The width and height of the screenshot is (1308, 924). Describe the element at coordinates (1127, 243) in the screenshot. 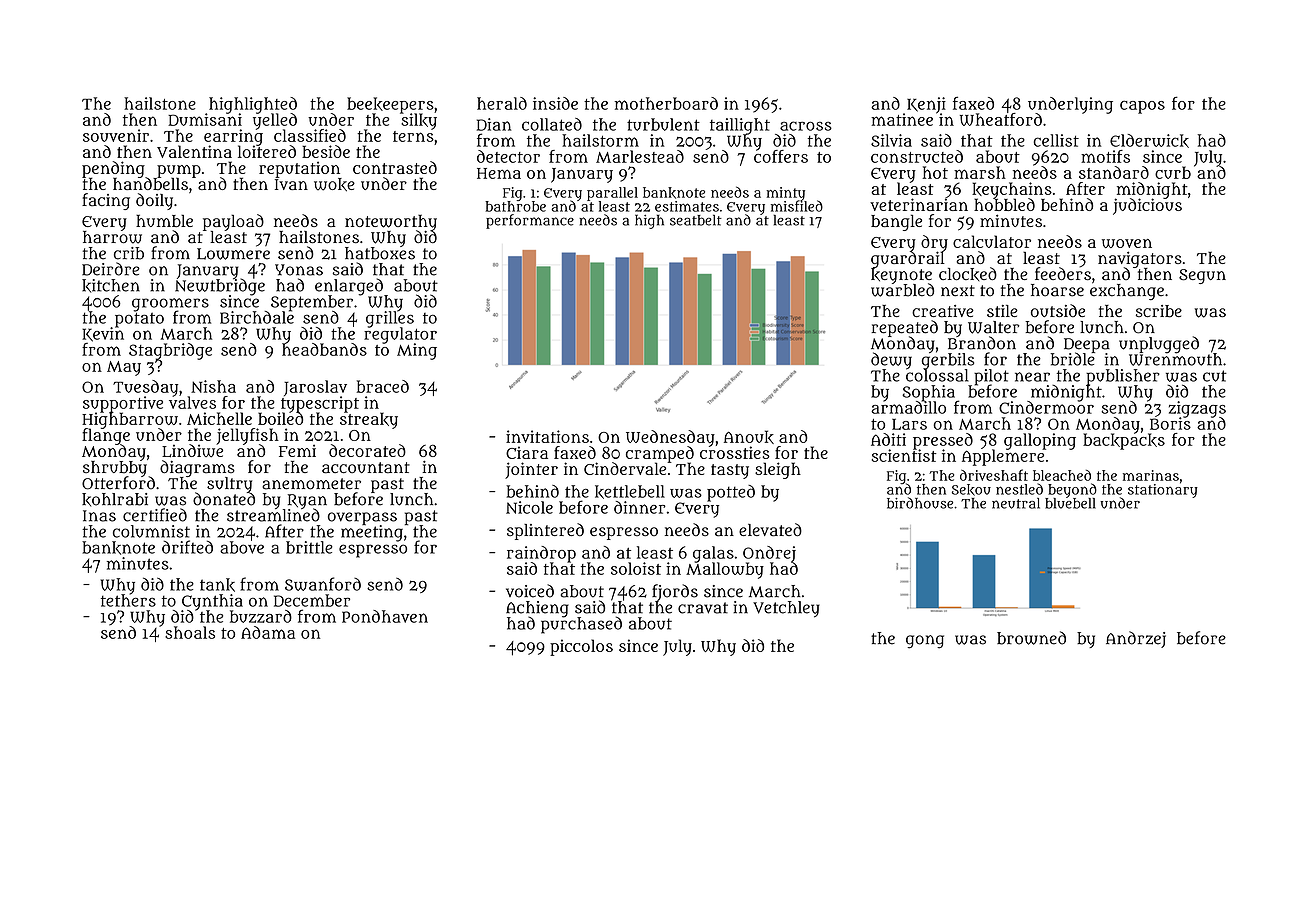

I see `woven` at that location.
